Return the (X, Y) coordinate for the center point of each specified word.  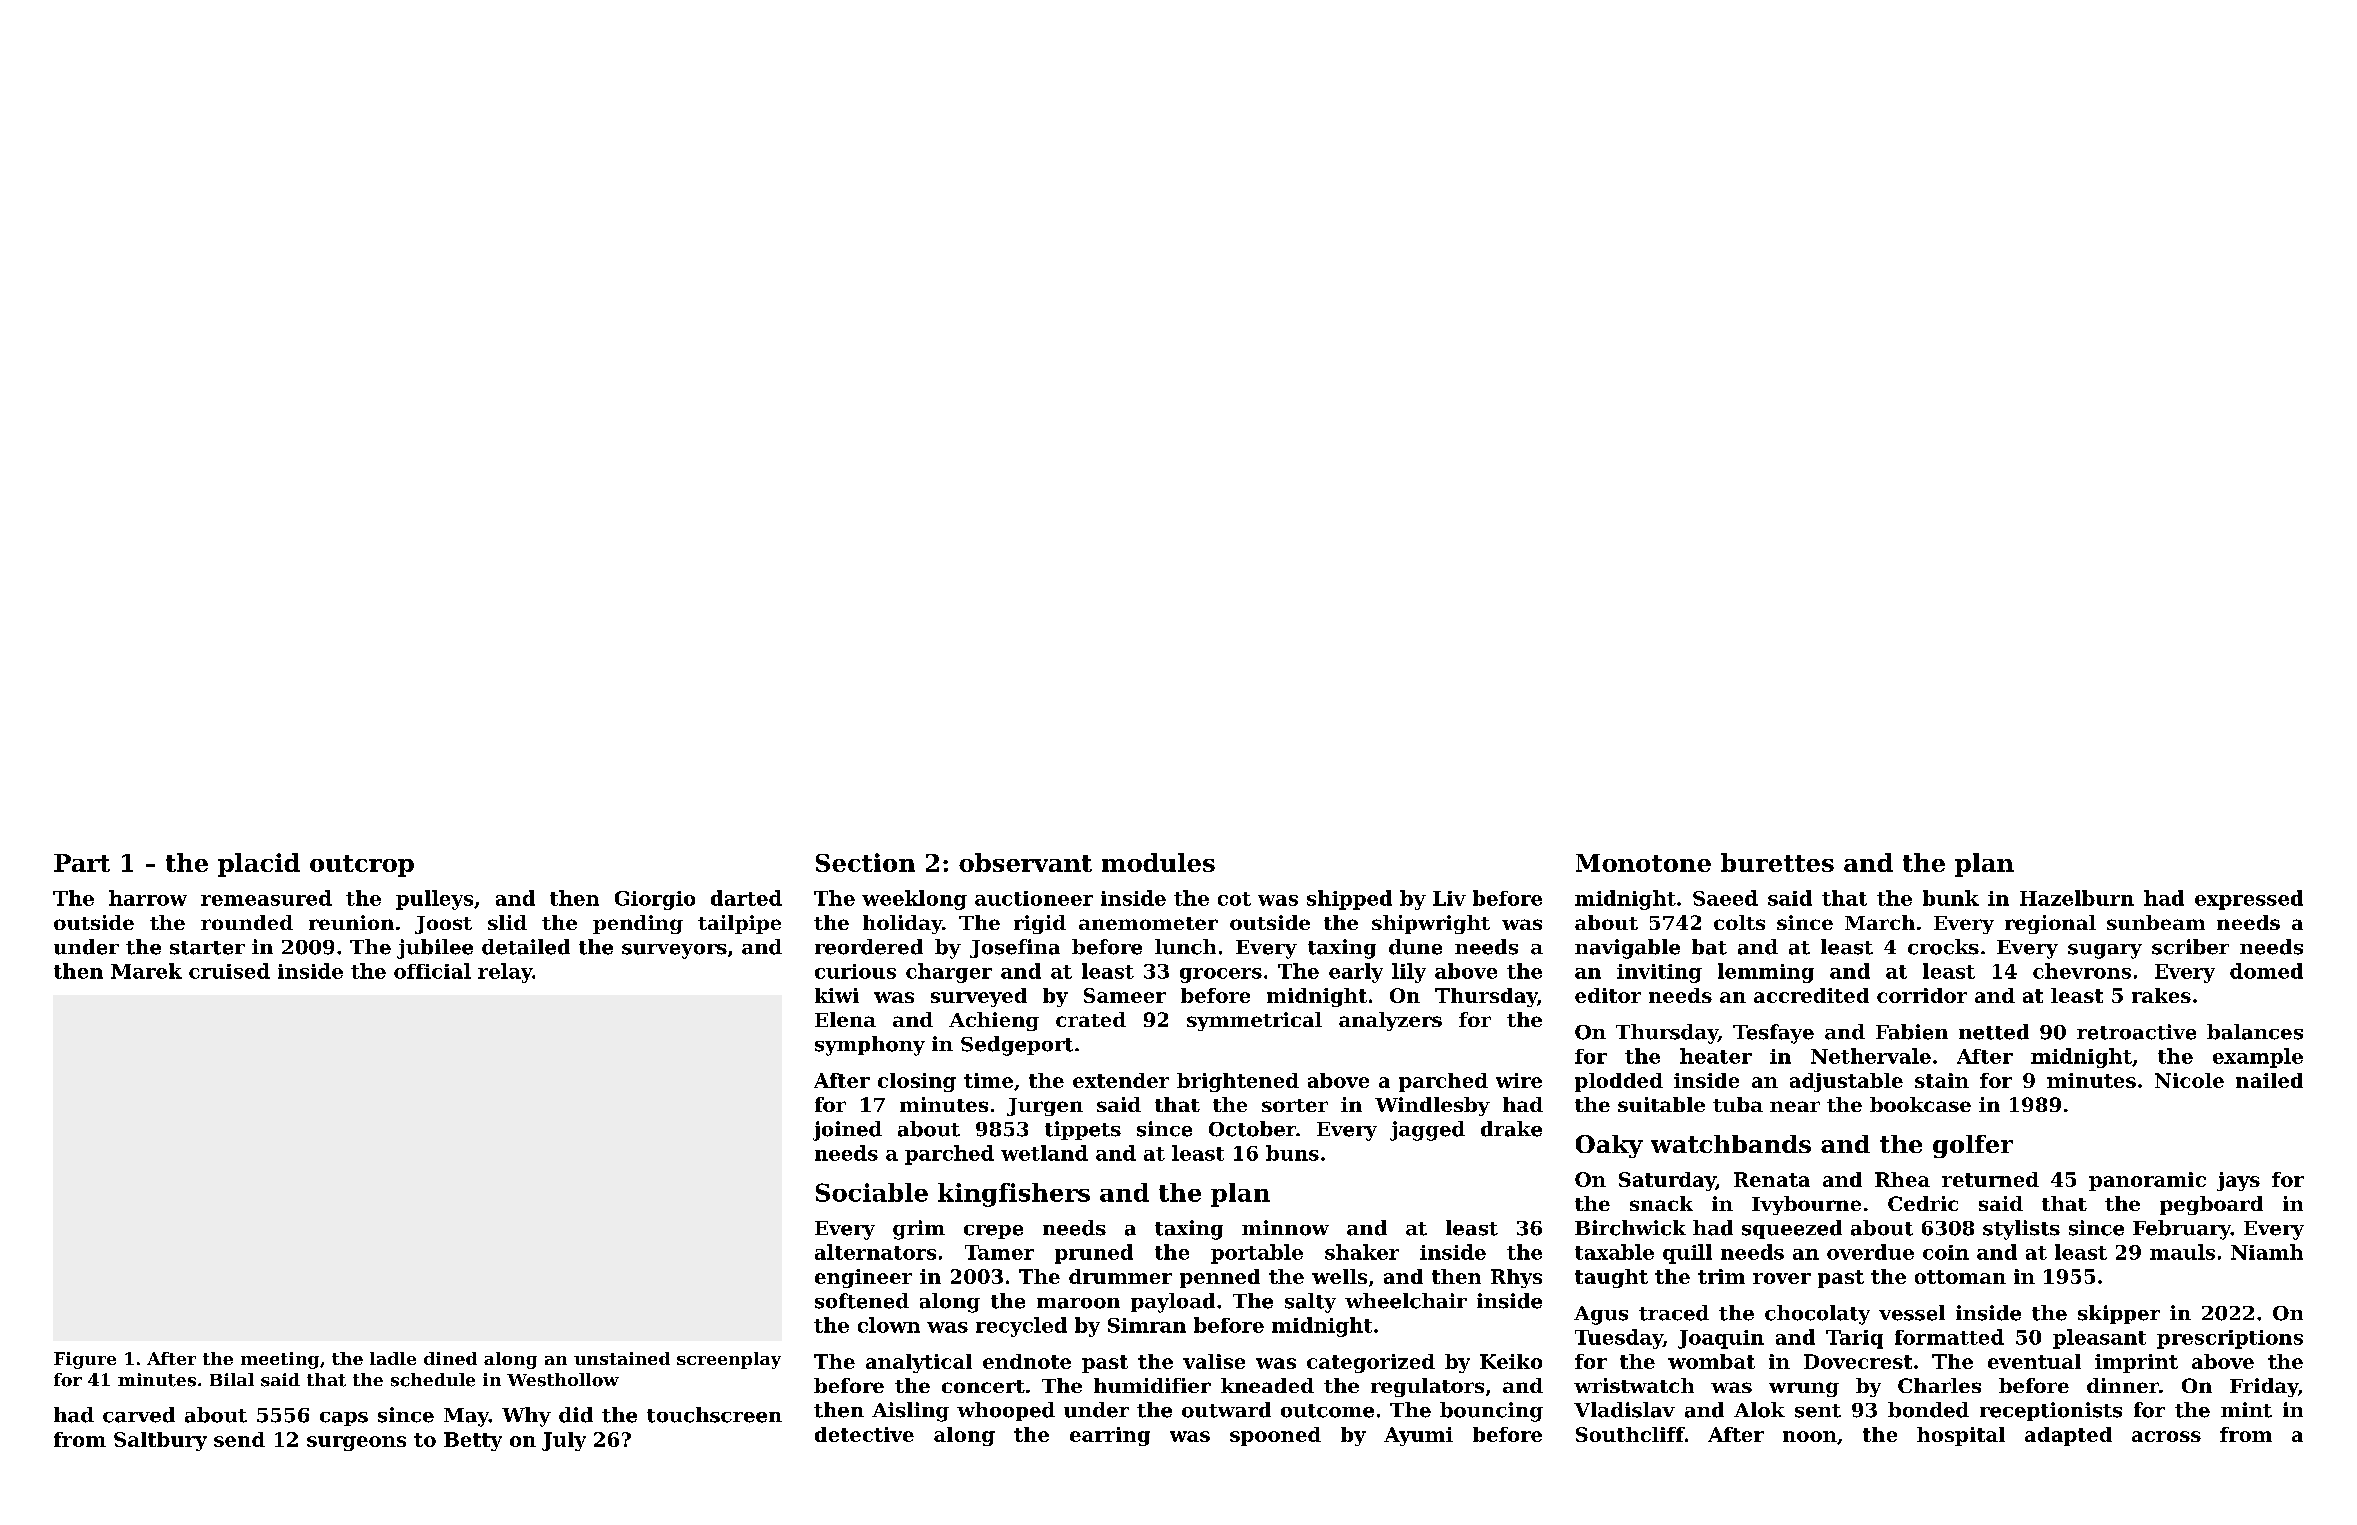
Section (865, 862)
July (564, 1441)
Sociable (872, 1192)
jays (2238, 1181)
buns (1292, 1153)
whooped (1006, 1411)
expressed (2249, 900)
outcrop (362, 866)
